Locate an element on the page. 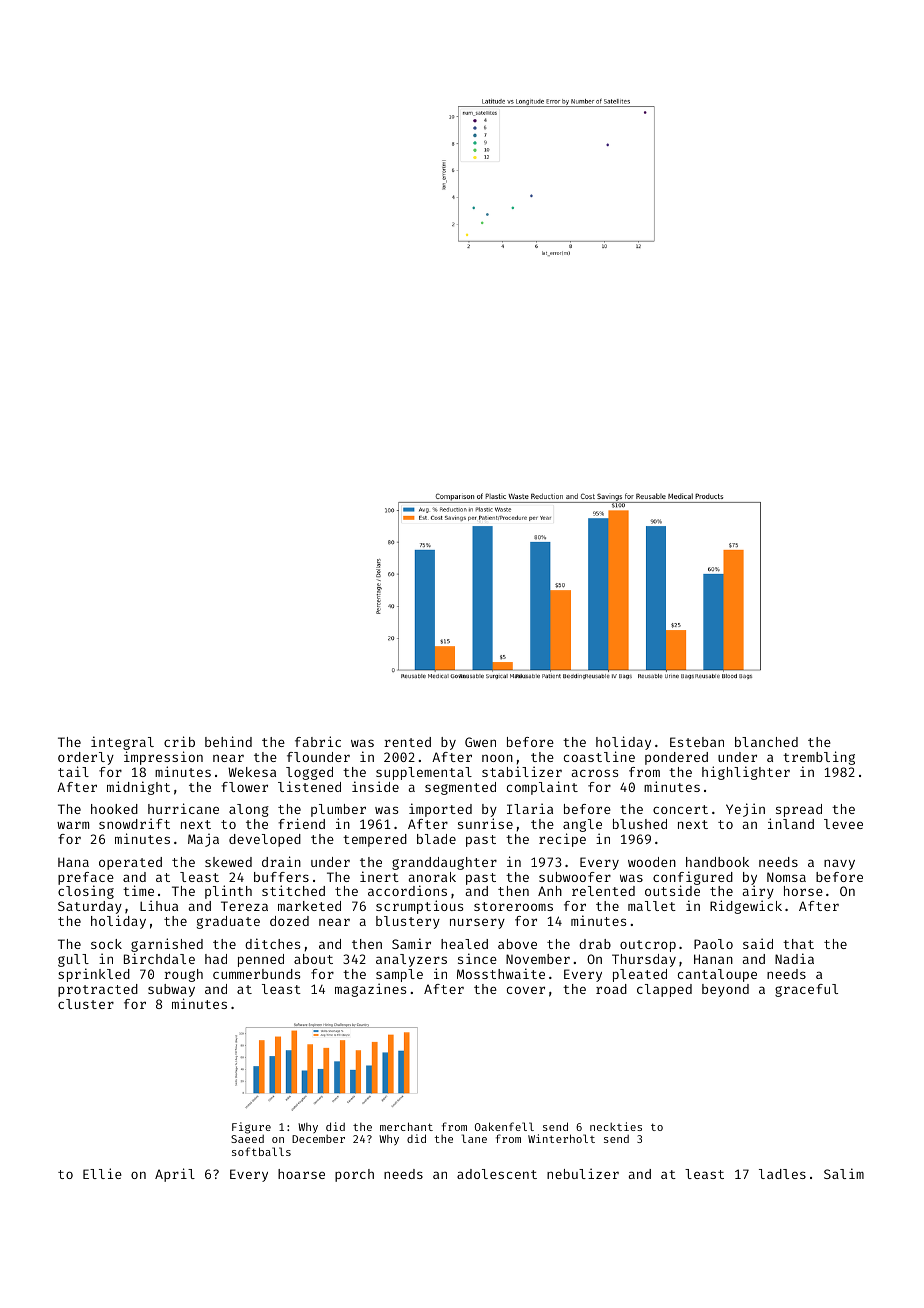 The width and height of the document is (924, 1308). graceful is located at coordinates (806, 990).
